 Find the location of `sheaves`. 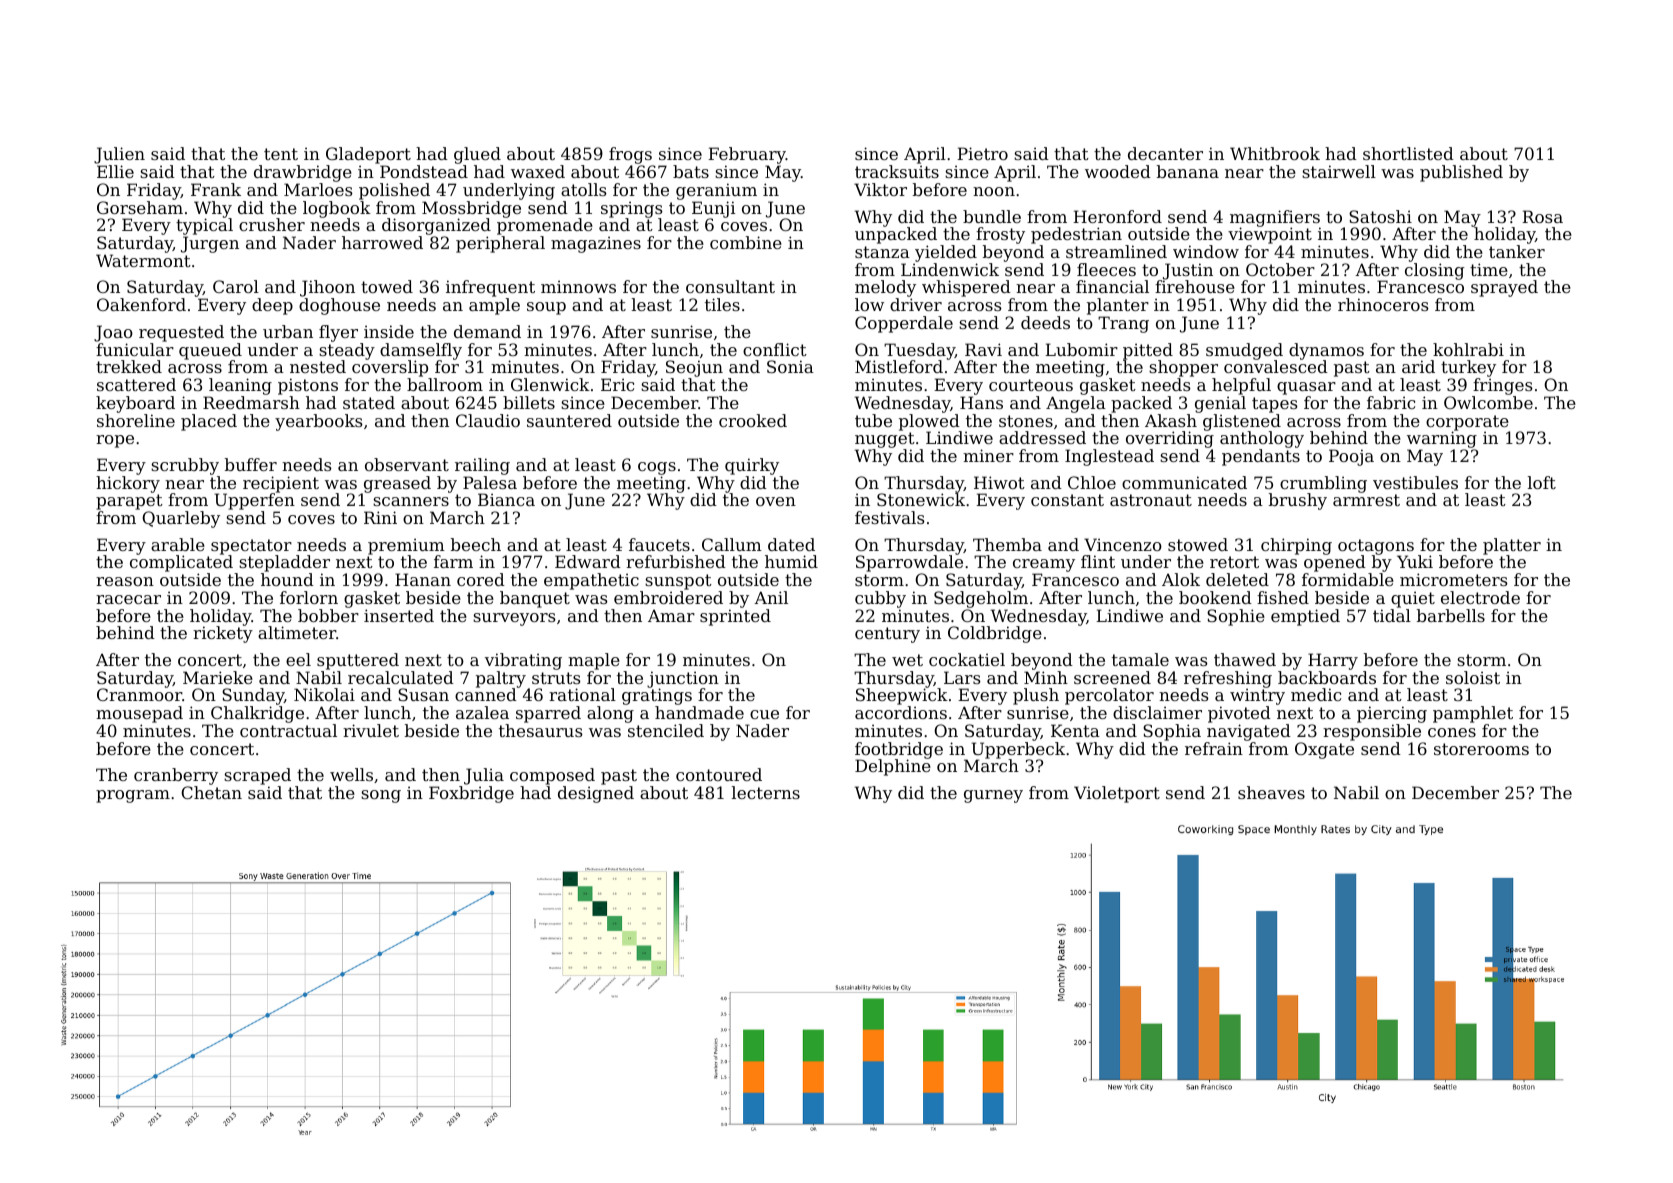

sheaves is located at coordinates (1271, 792).
